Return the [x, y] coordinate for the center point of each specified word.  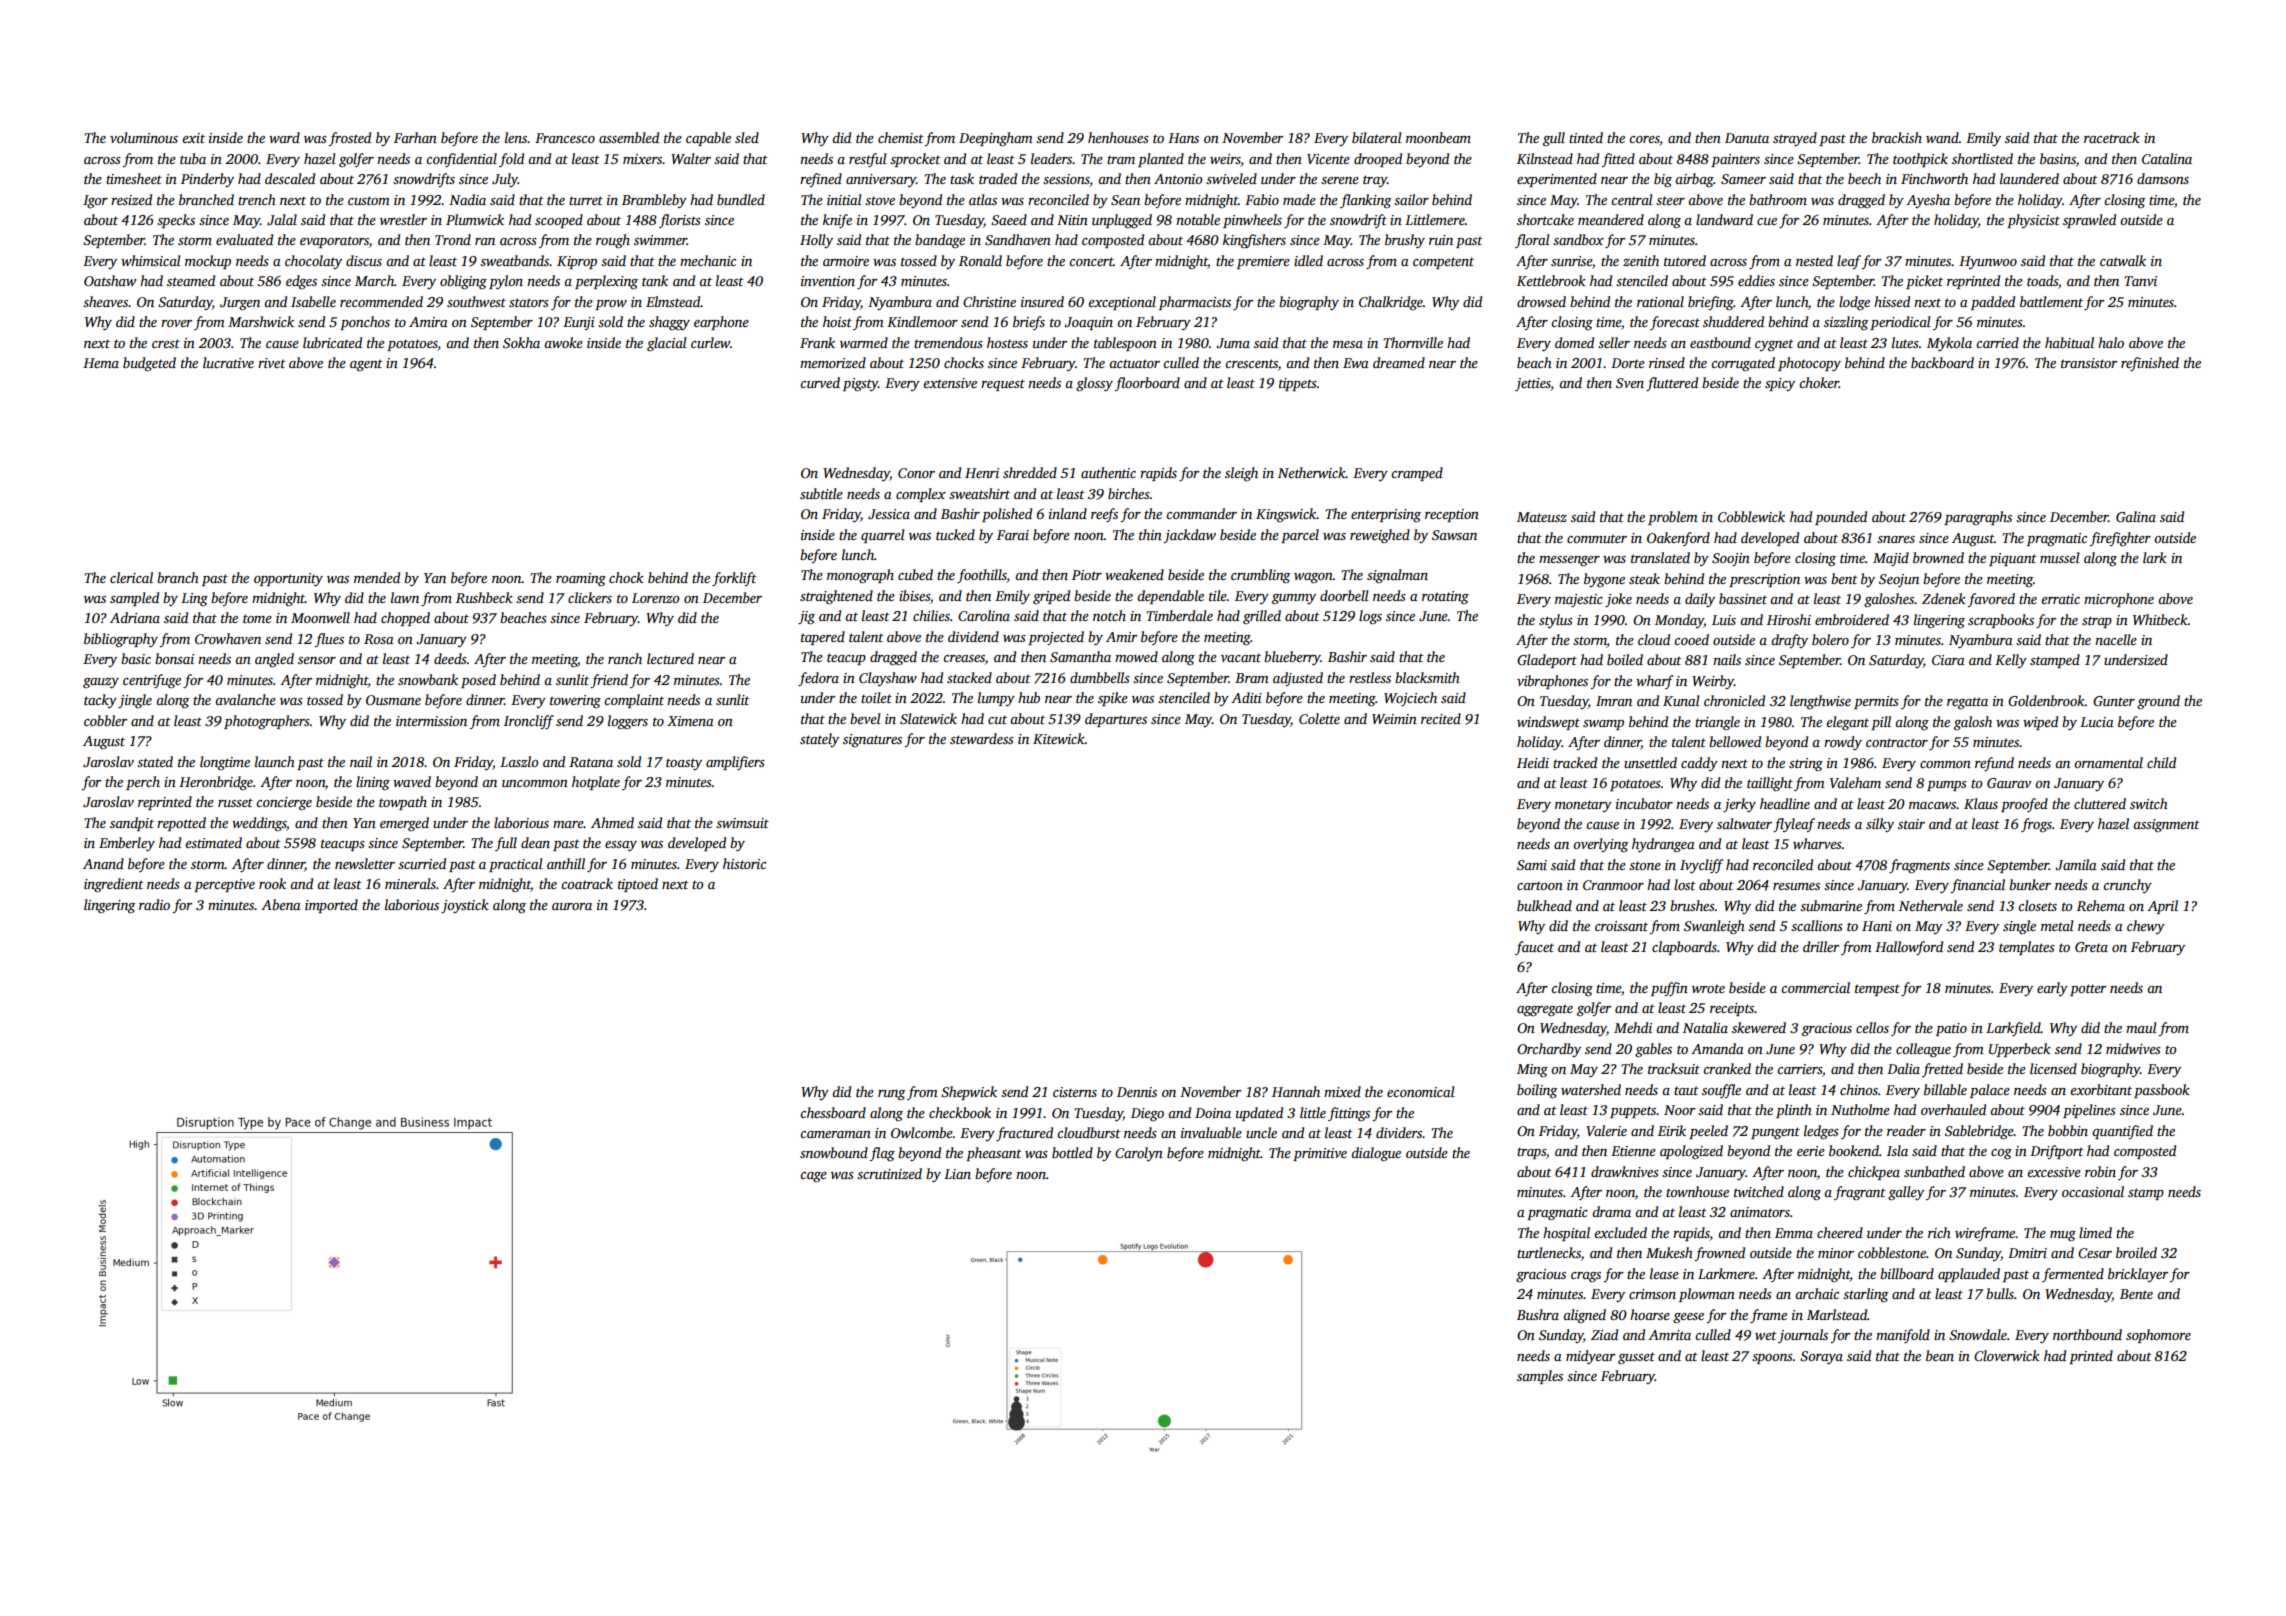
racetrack [2112, 137]
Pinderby [207, 180]
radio [154, 904]
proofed [2024, 805]
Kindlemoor [922, 321]
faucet [1534, 948]
